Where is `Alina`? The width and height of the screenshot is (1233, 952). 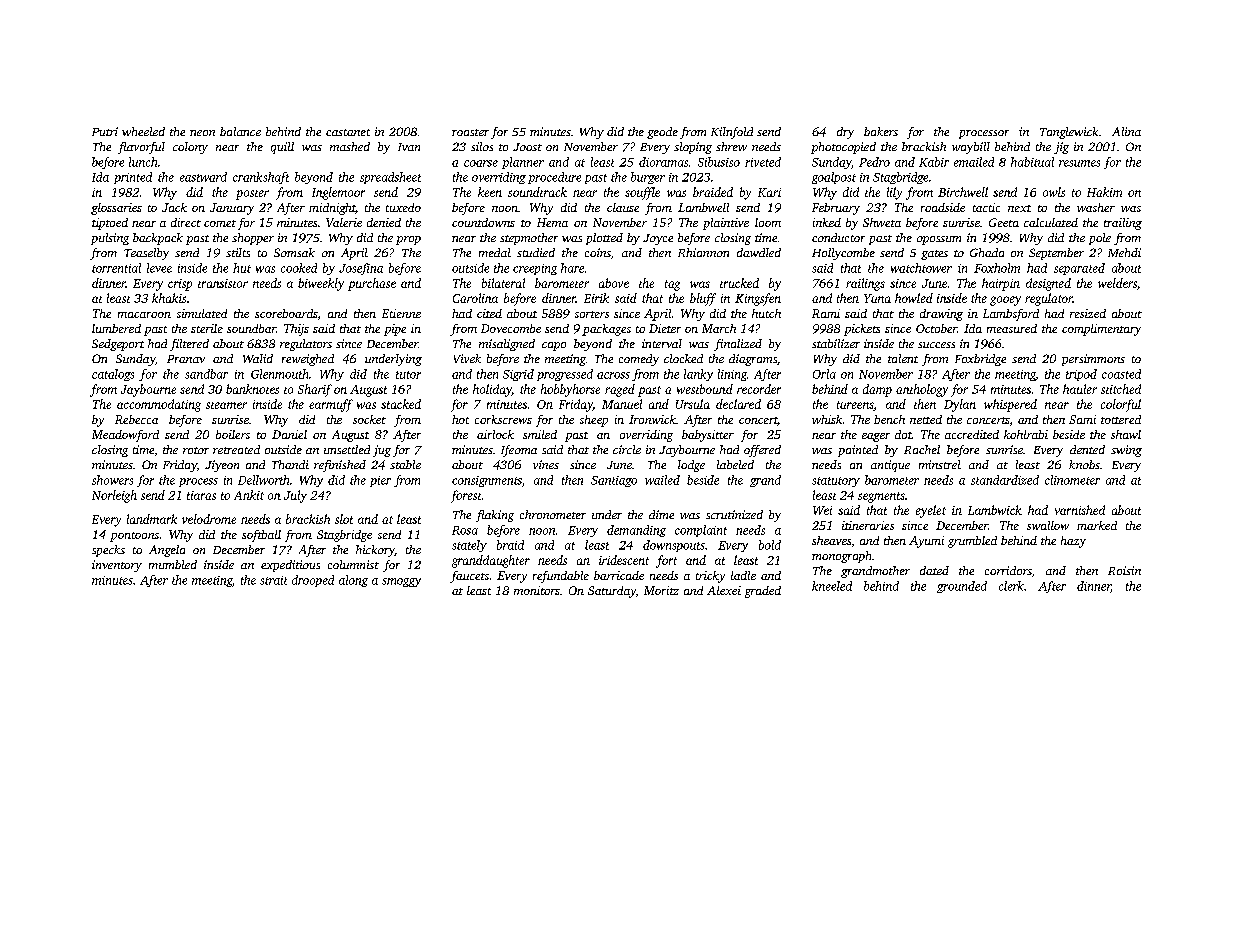 Alina is located at coordinates (1126, 131).
